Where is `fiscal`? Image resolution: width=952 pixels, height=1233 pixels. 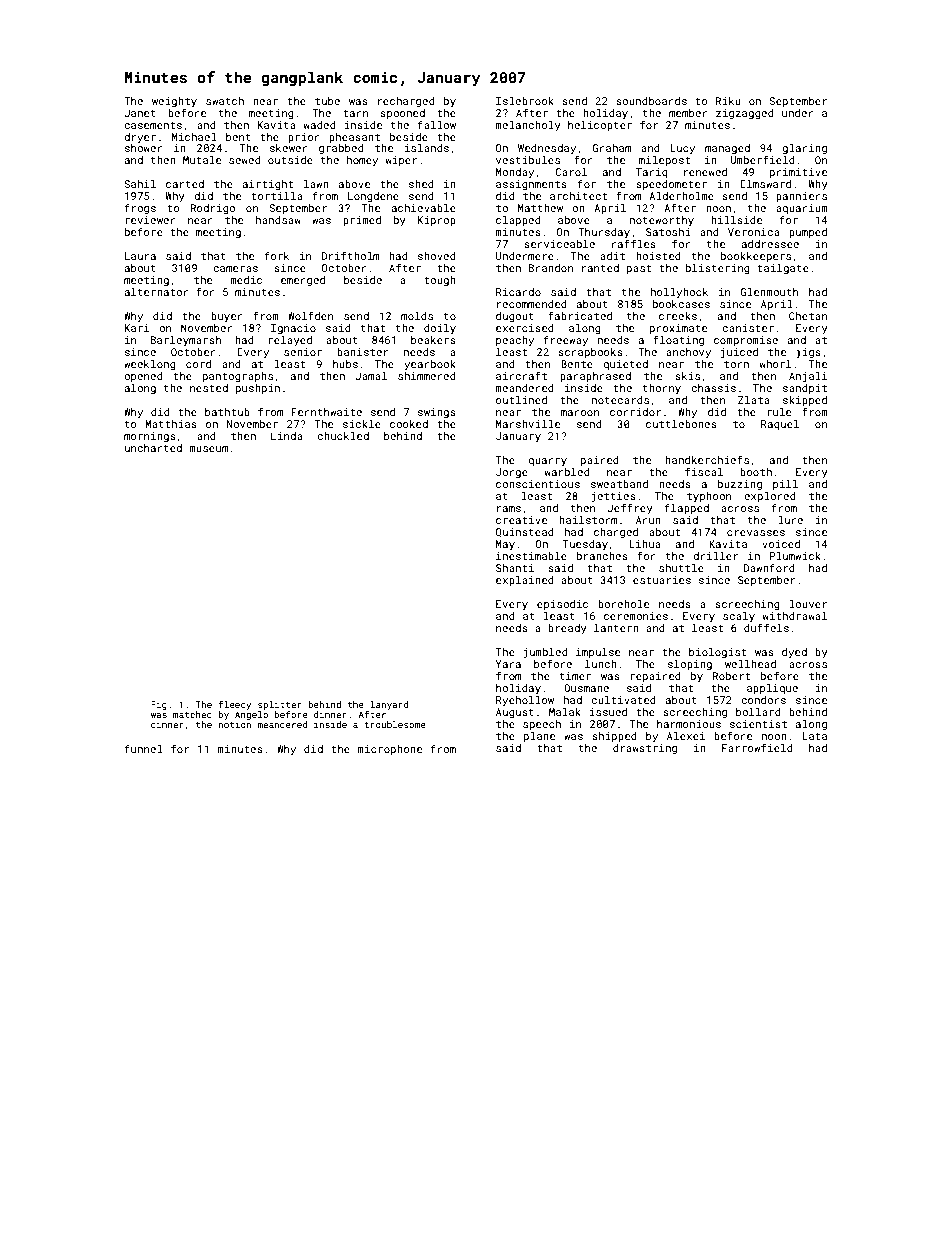
fiscal is located at coordinates (704, 471).
